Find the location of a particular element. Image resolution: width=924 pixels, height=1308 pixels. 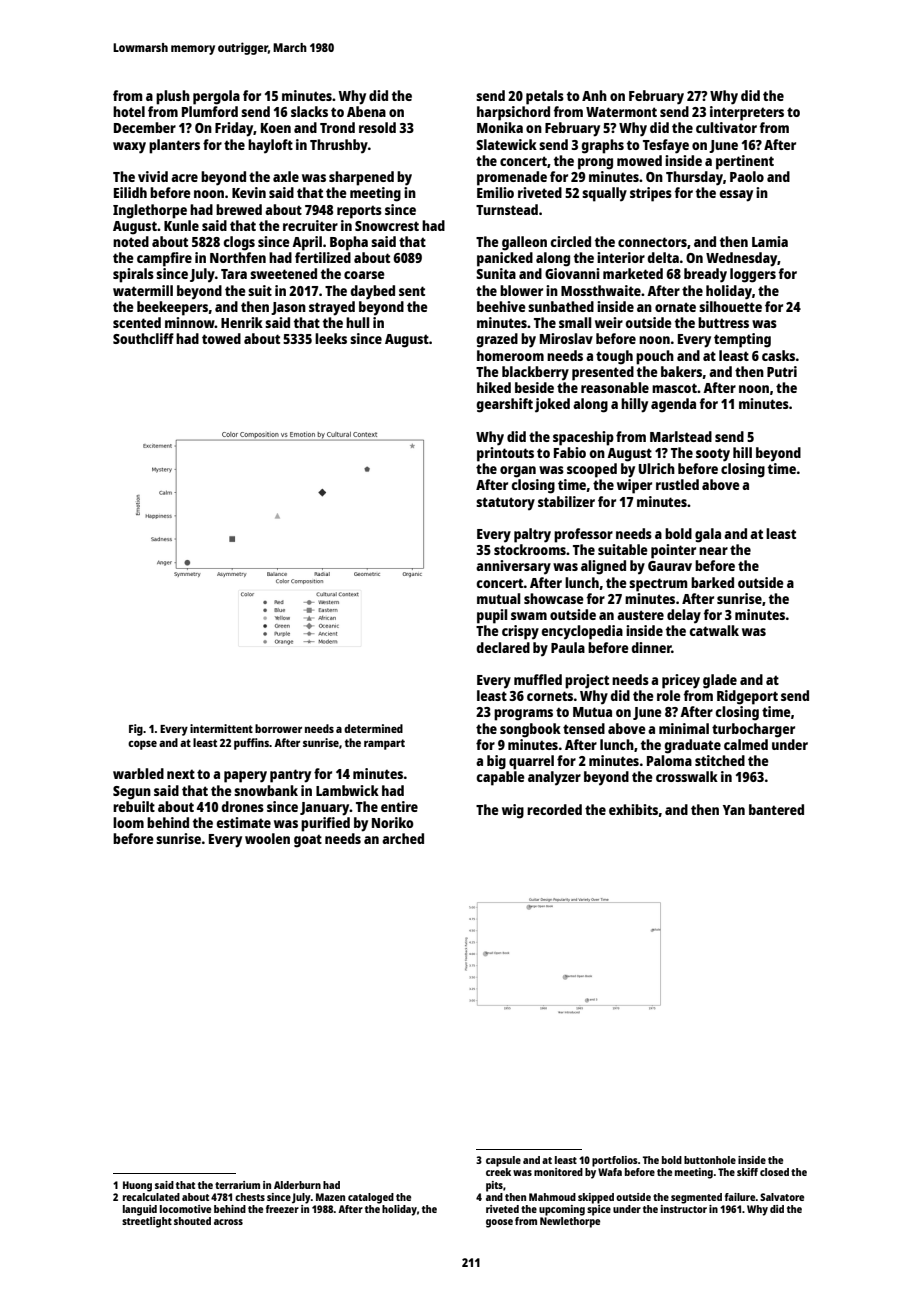

borrower is located at coordinates (278, 728).
